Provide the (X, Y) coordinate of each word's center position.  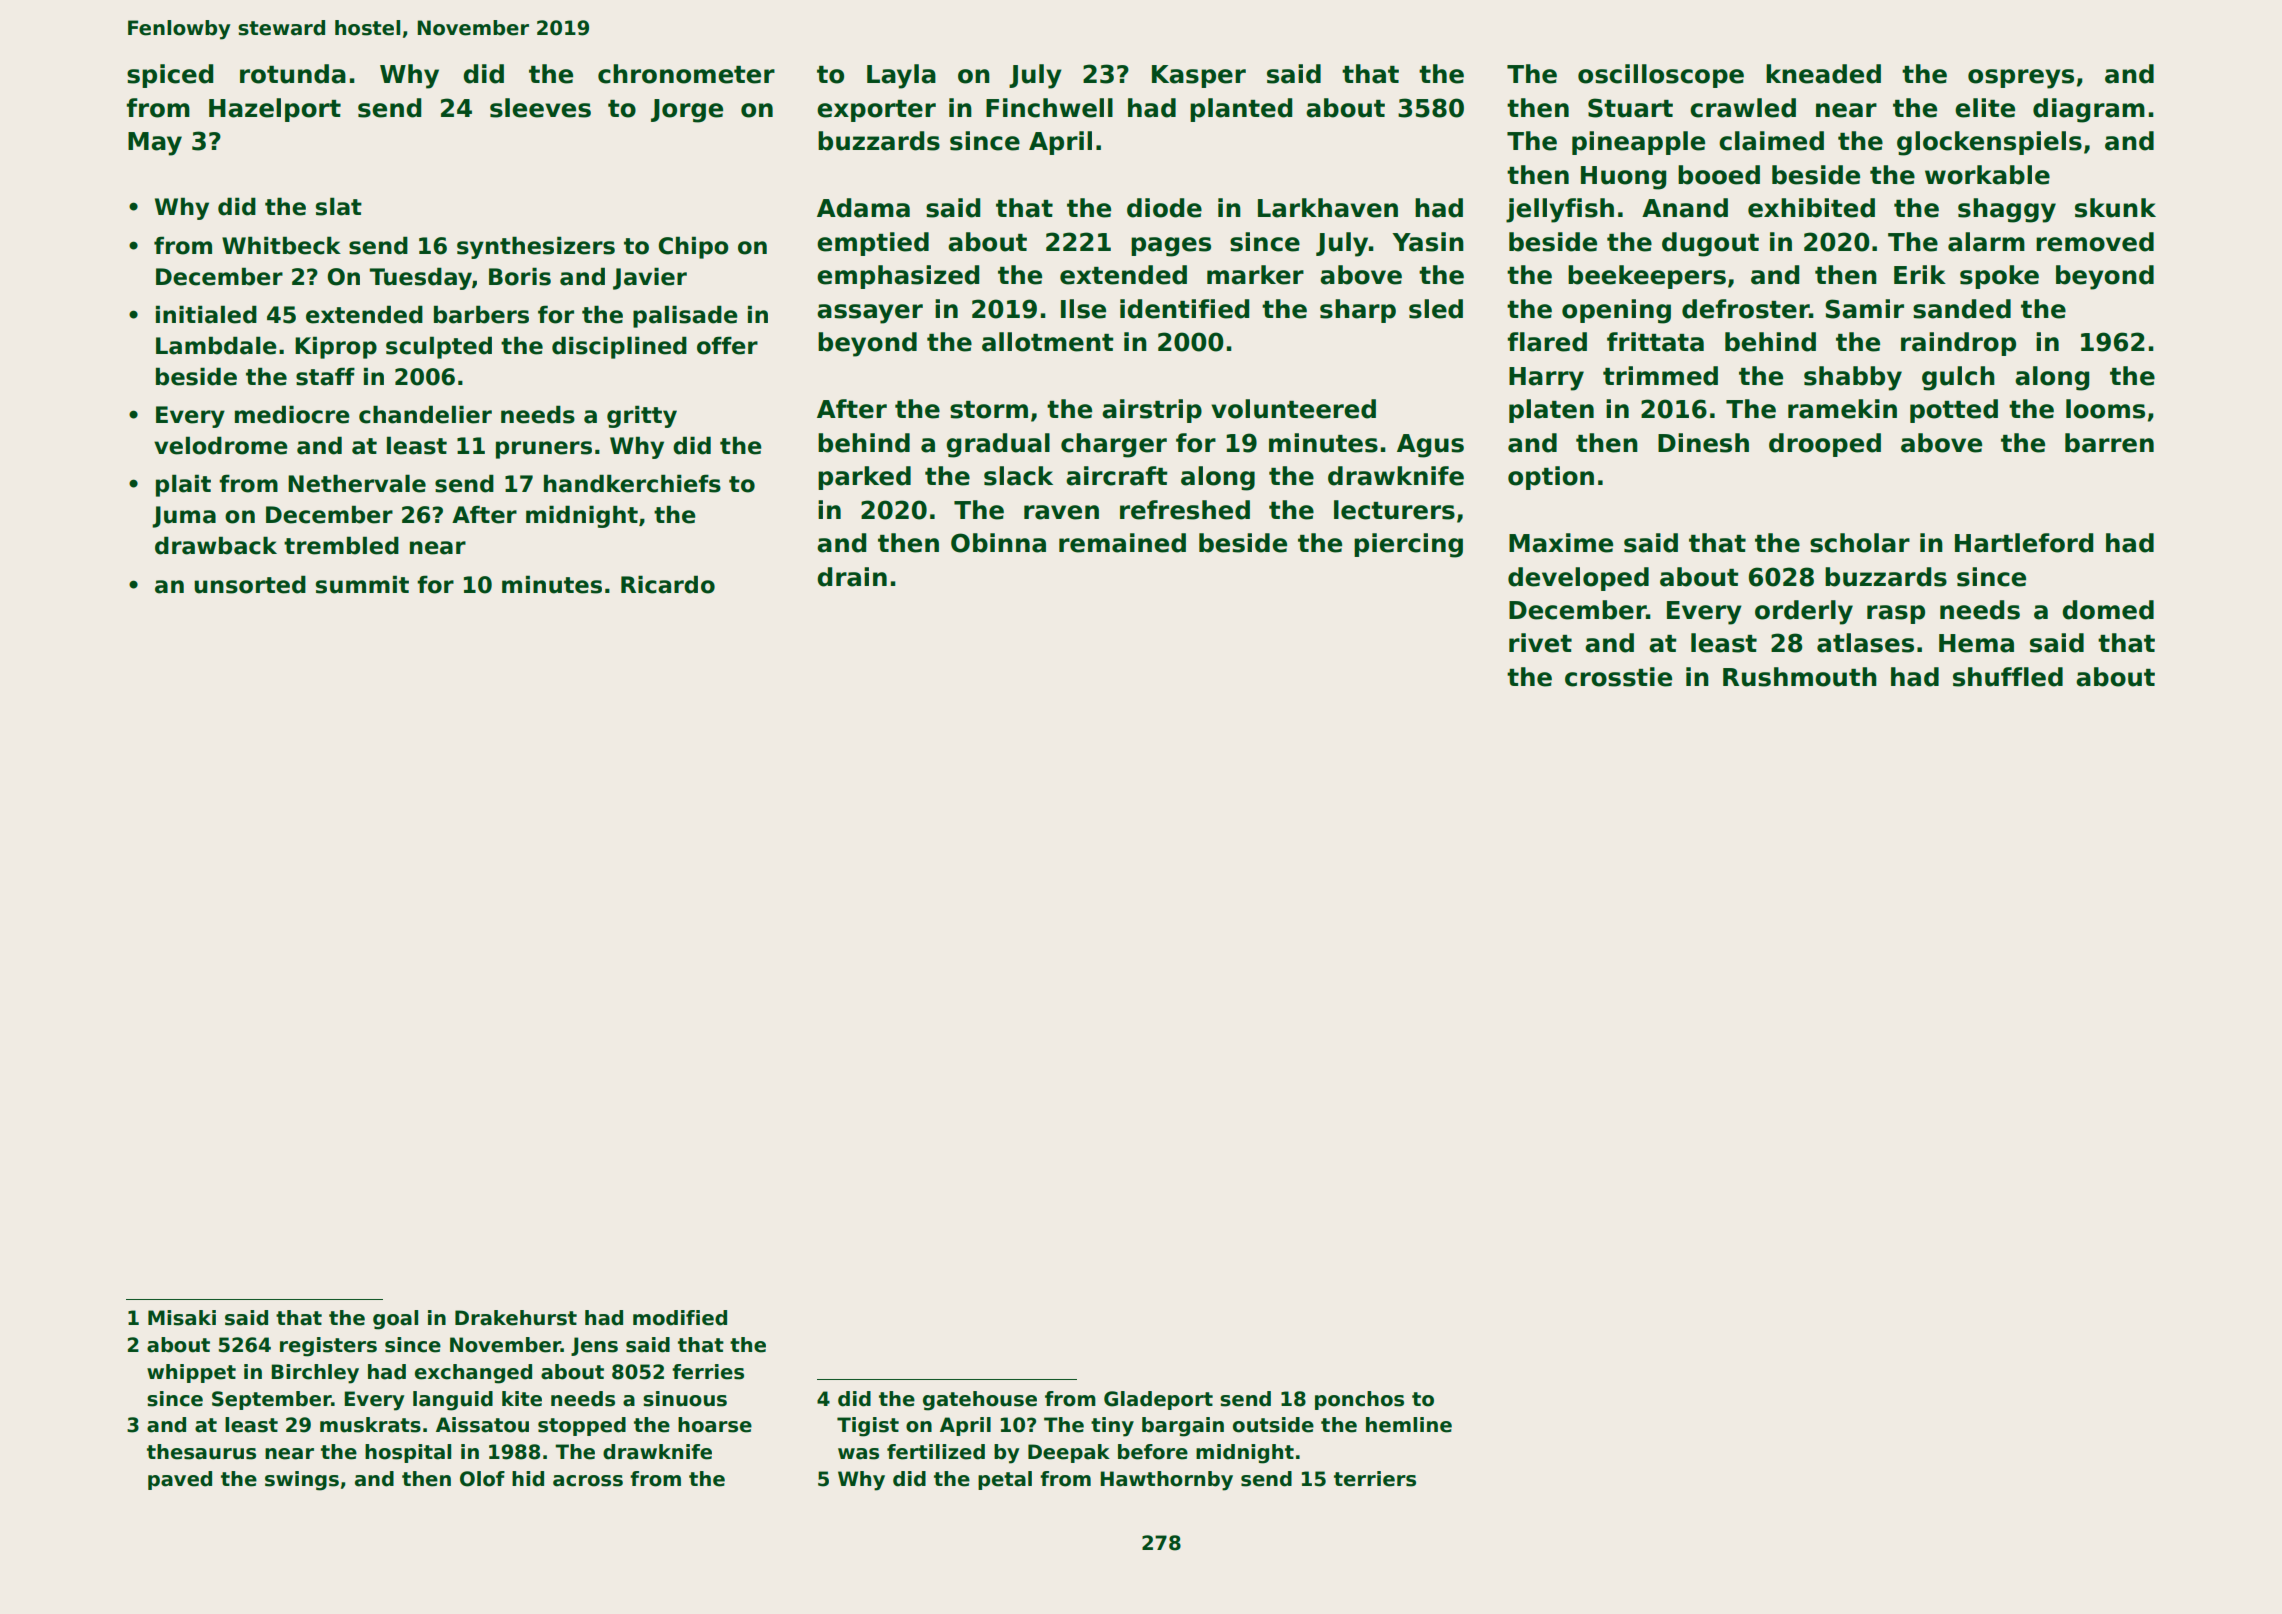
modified (680, 1318)
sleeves (540, 108)
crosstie (1618, 677)
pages (1171, 247)
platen (1551, 411)
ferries (708, 1372)
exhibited (1811, 208)
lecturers (1394, 510)
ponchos (1359, 1400)
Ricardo (668, 584)
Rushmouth (1800, 677)
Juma (184, 517)
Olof (482, 1479)
